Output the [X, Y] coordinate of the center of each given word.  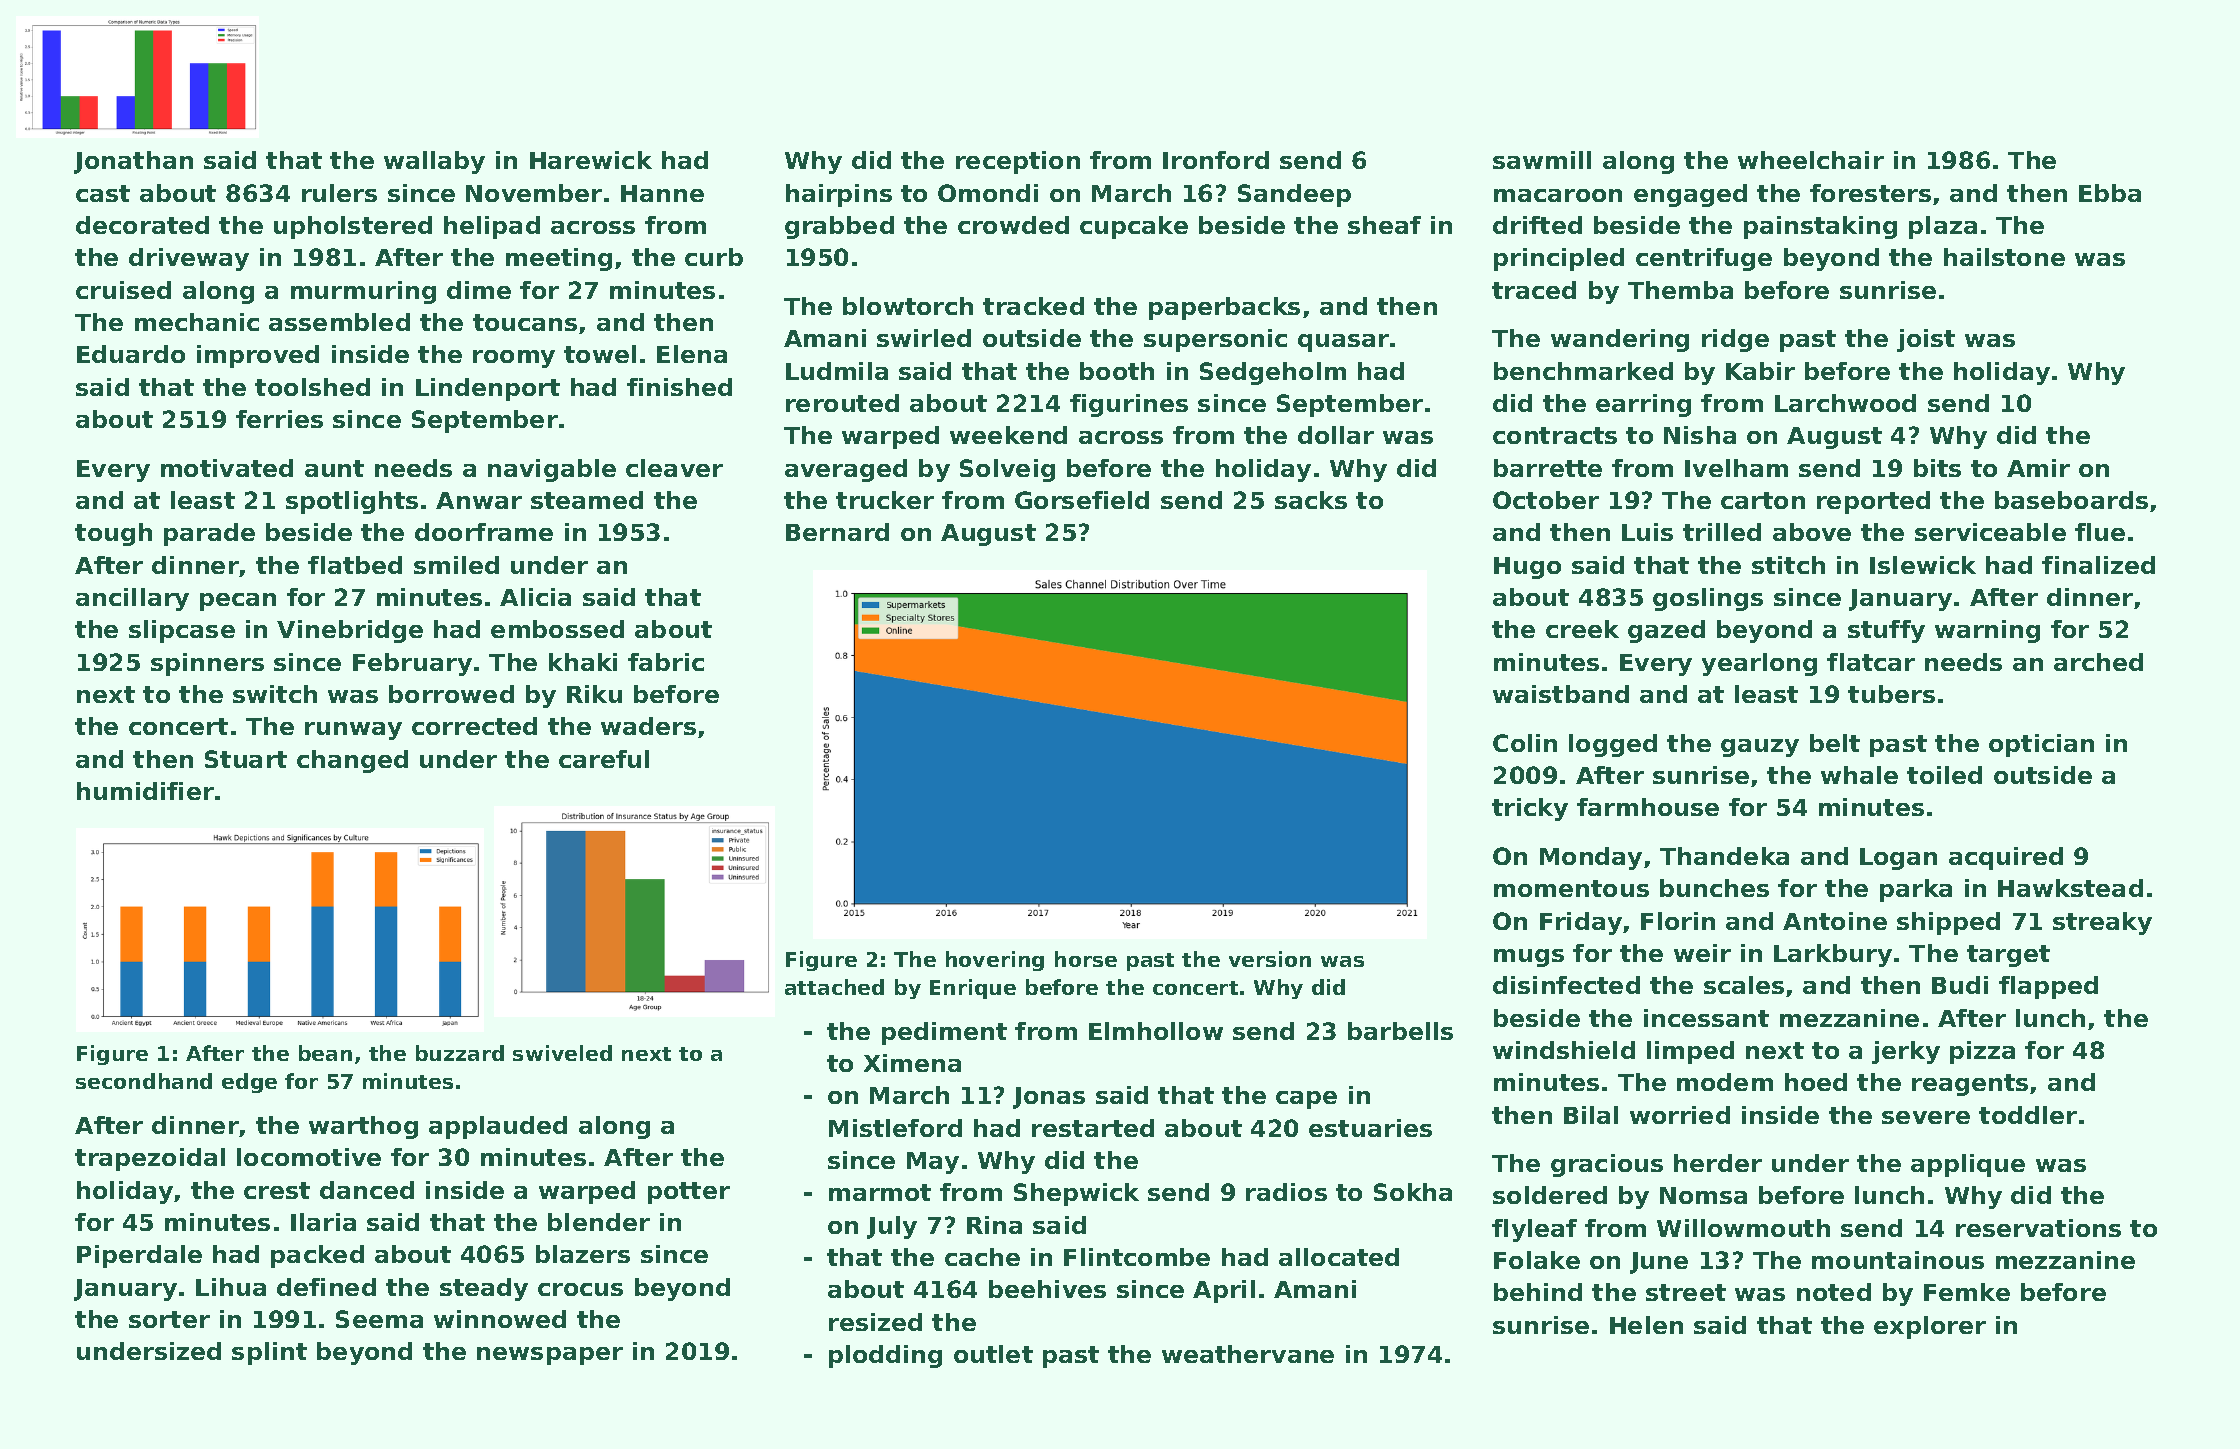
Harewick [591, 160]
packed [317, 1256]
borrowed [451, 694]
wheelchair [1811, 160]
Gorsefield [1082, 500]
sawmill [1542, 160]
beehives [1047, 1289]
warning [1987, 631]
